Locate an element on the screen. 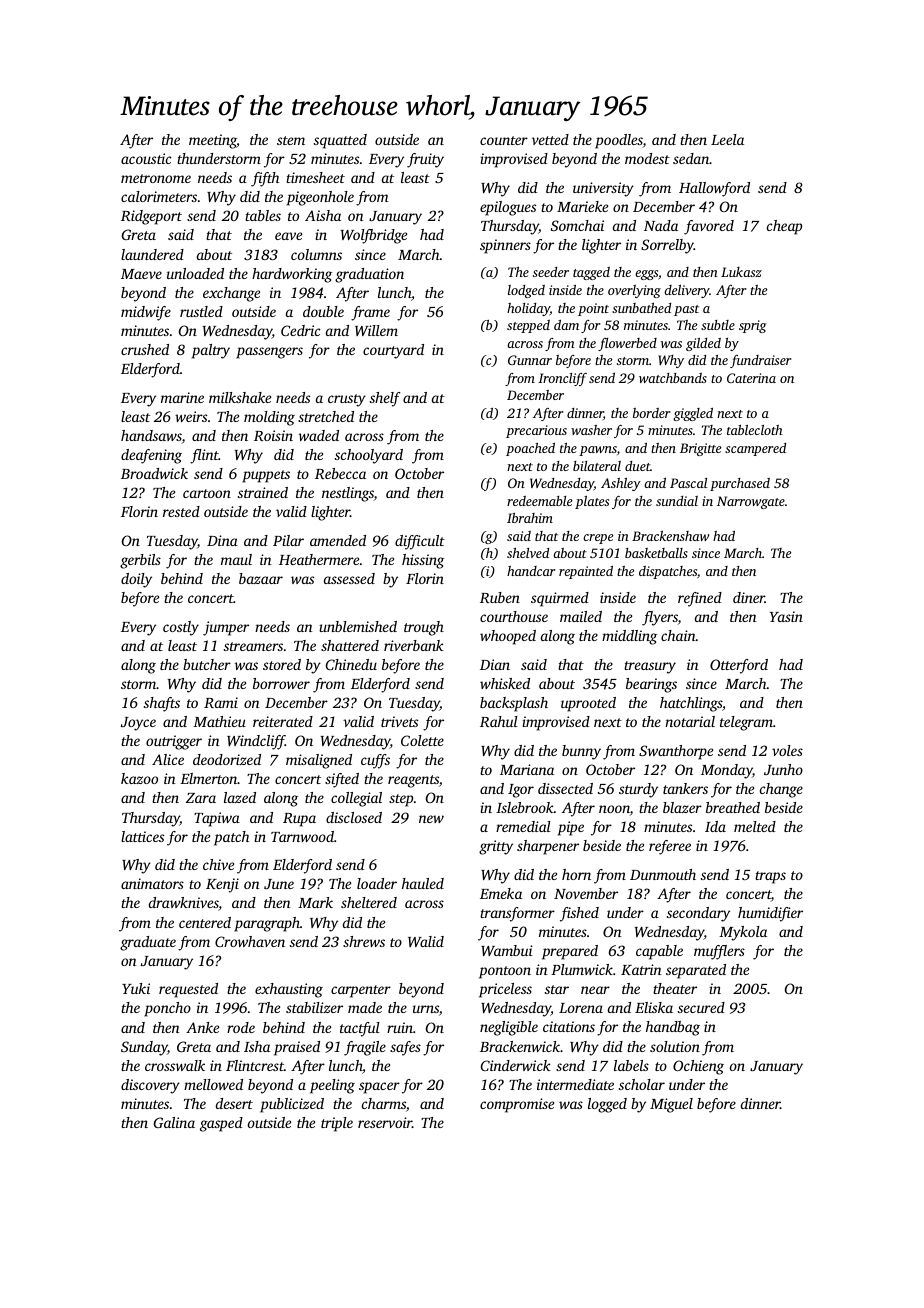 The height and width of the screenshot is (1308, 924). stem is located at coordinates (291, 140).
